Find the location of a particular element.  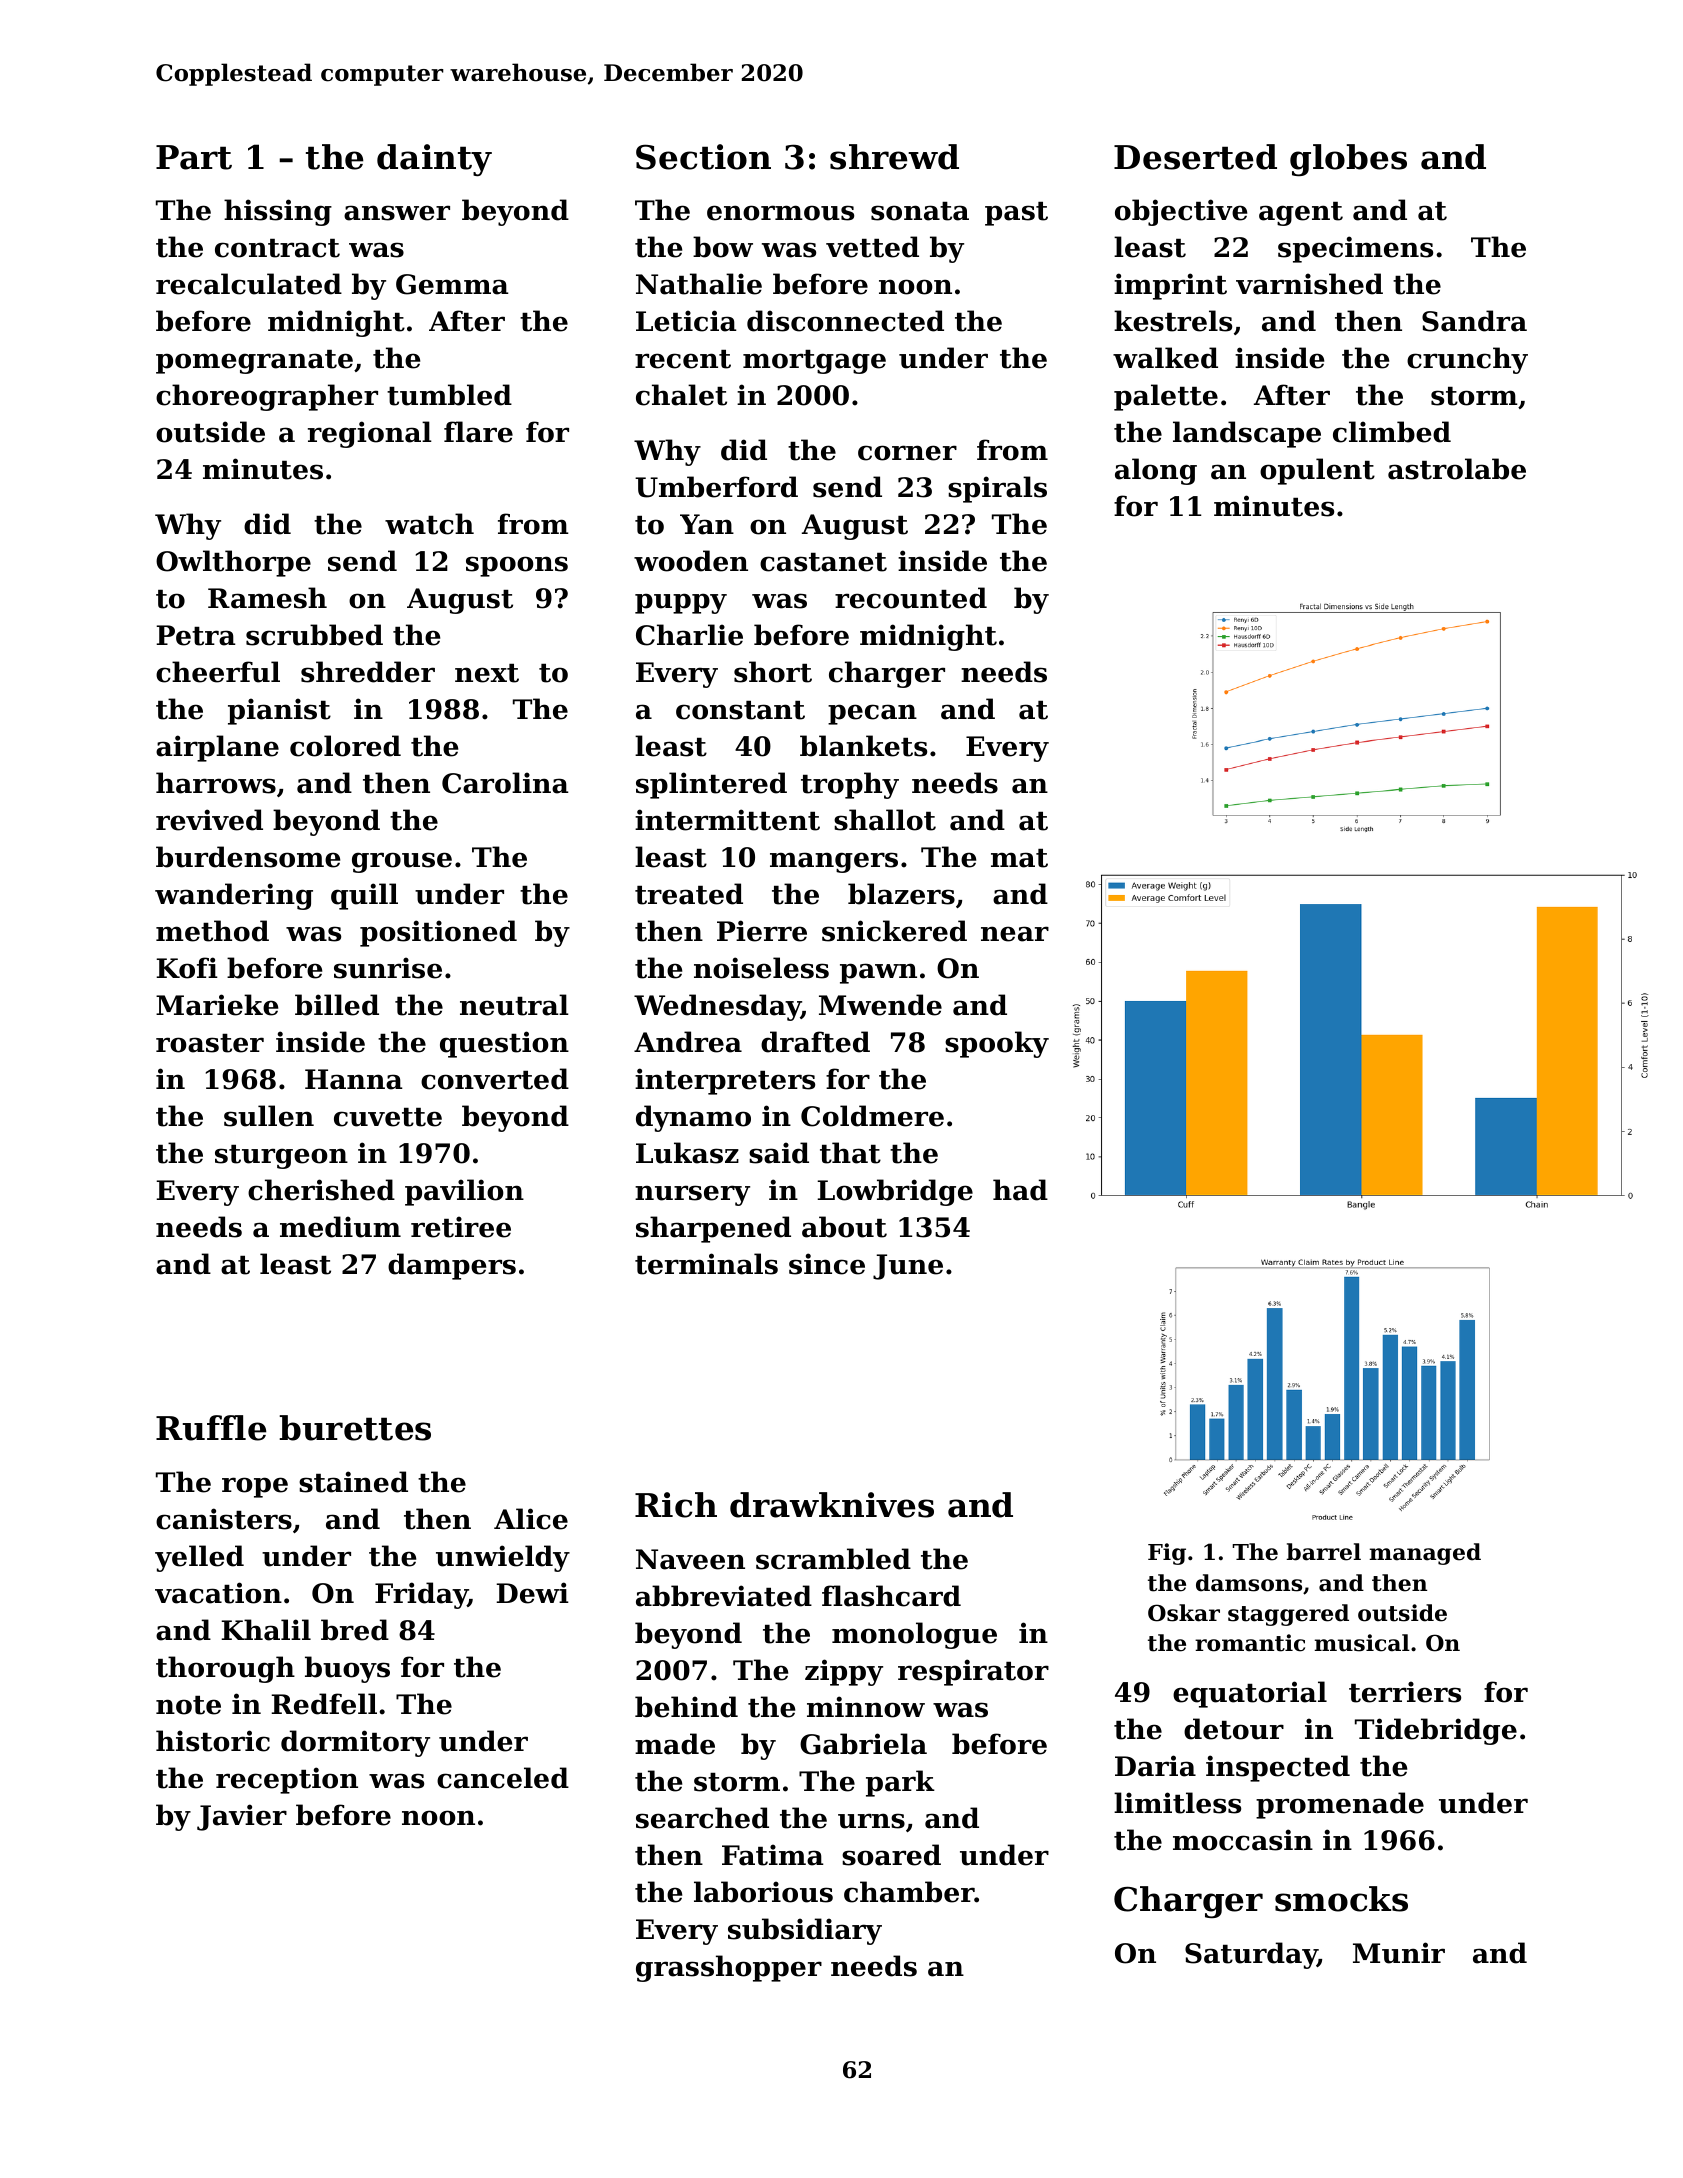

Javier is located at coordinates (242, 1817).
